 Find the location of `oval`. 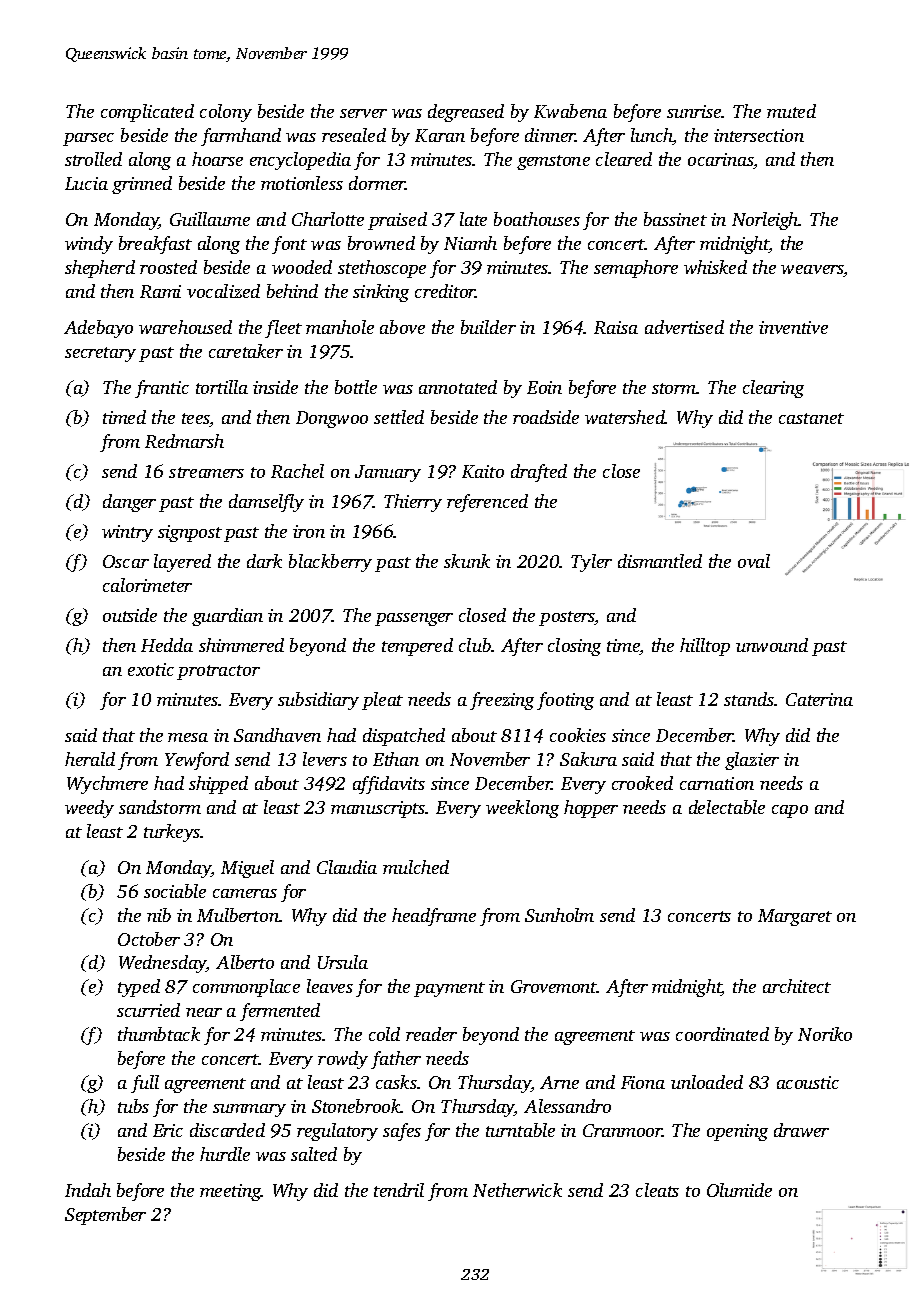

oval is located at coordinates (754, 561).
